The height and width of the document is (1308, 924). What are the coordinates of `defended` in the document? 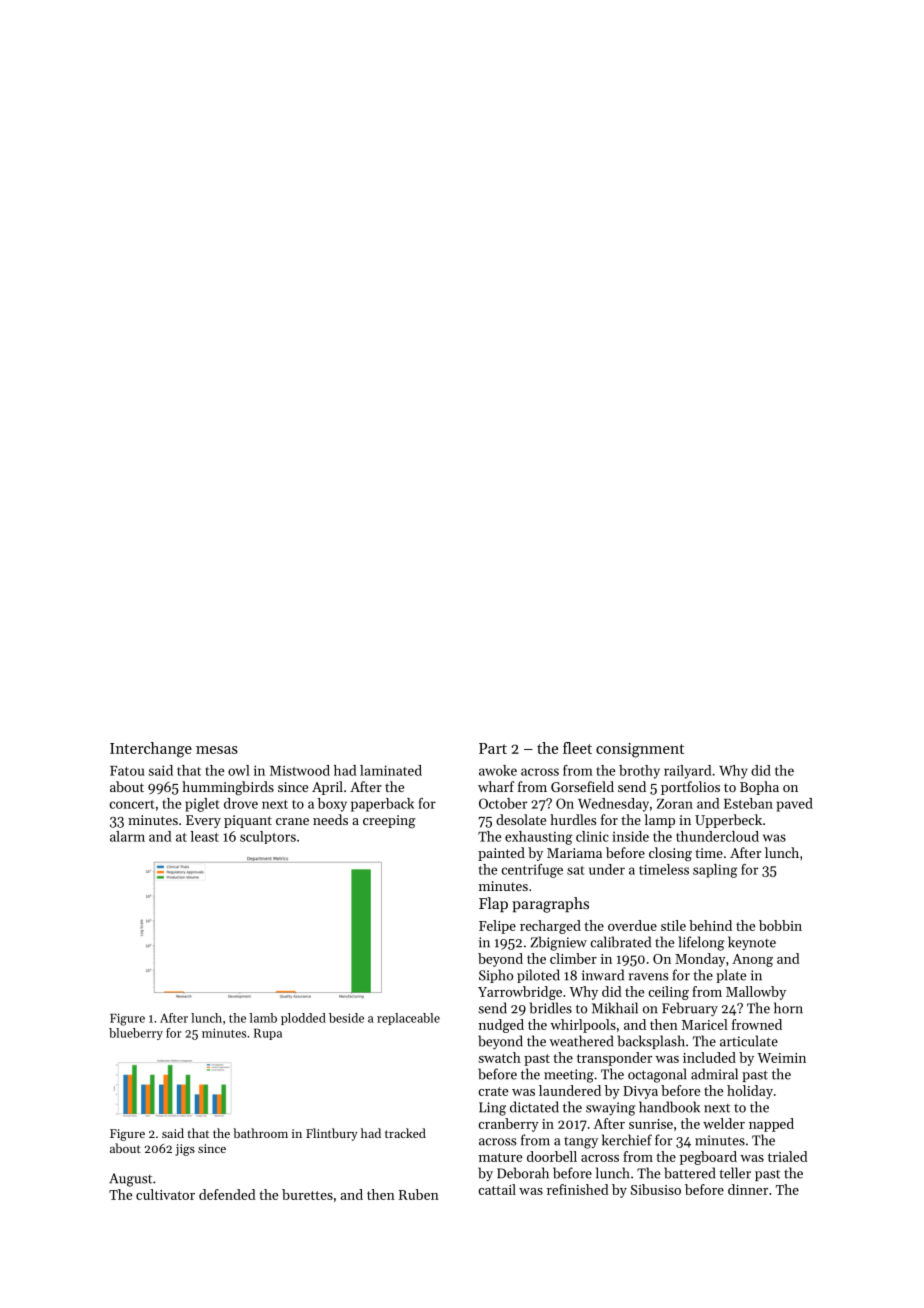 It's located at (227, 1194).
